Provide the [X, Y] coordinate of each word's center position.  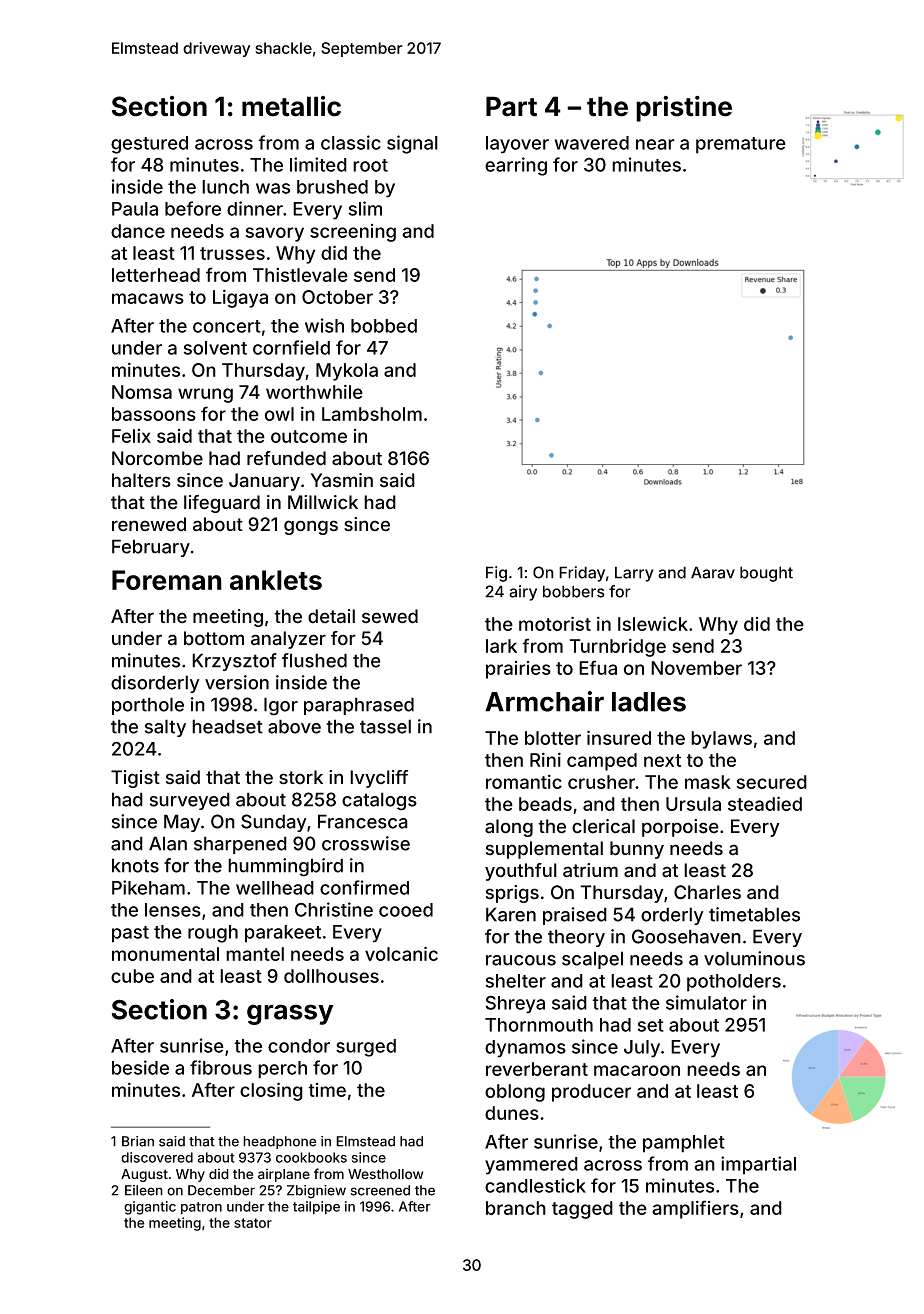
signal [412, 144]
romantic [524, 781]
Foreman [167, 580]
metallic [291, 106]
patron [201, 1208]
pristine [684, 108]
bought [766, 574]
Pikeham [148, 887]
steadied [765, 803]
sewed [390, 616]
